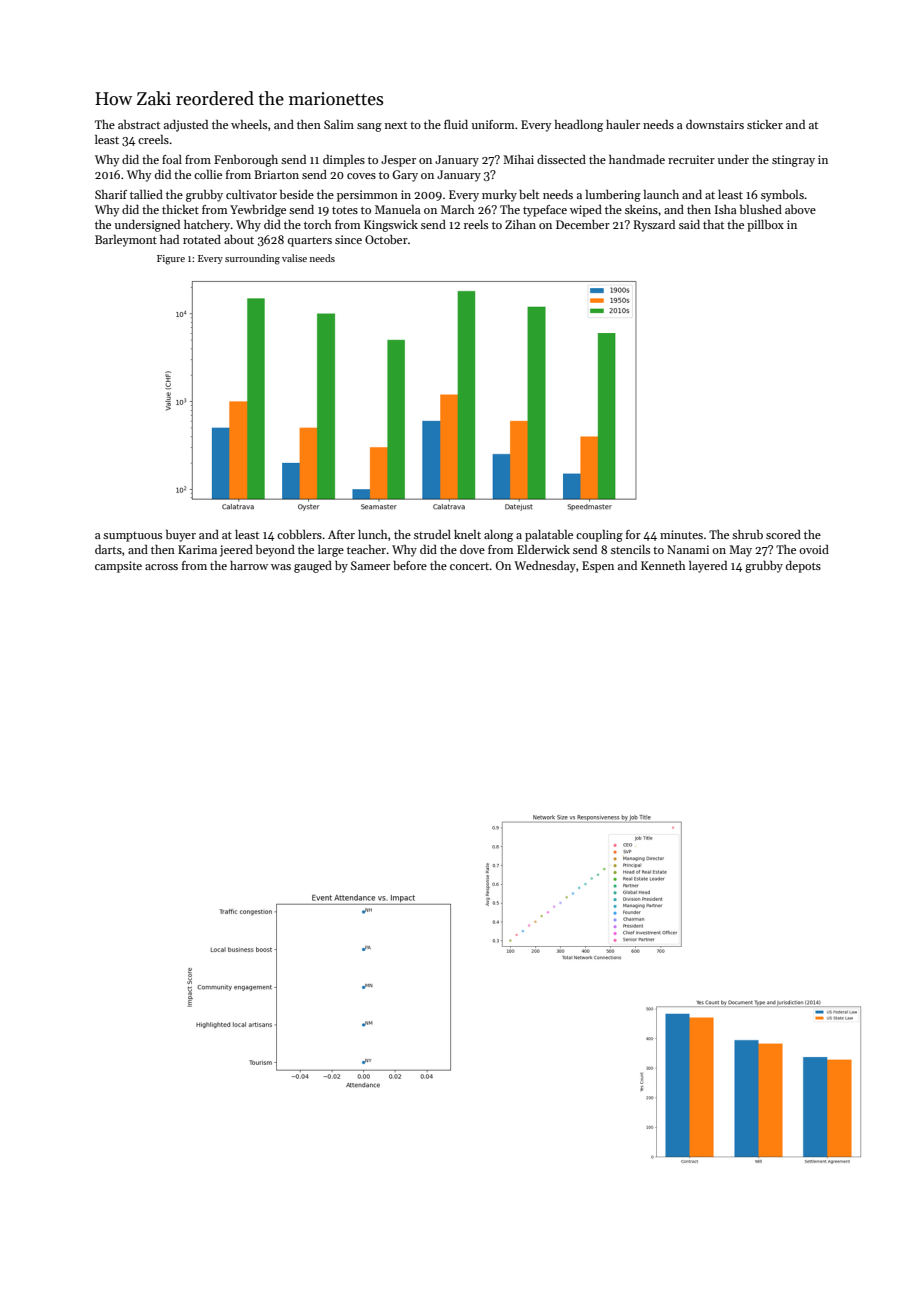 The image size is (924, 1308). I want to click on since, so click(348, 239).
